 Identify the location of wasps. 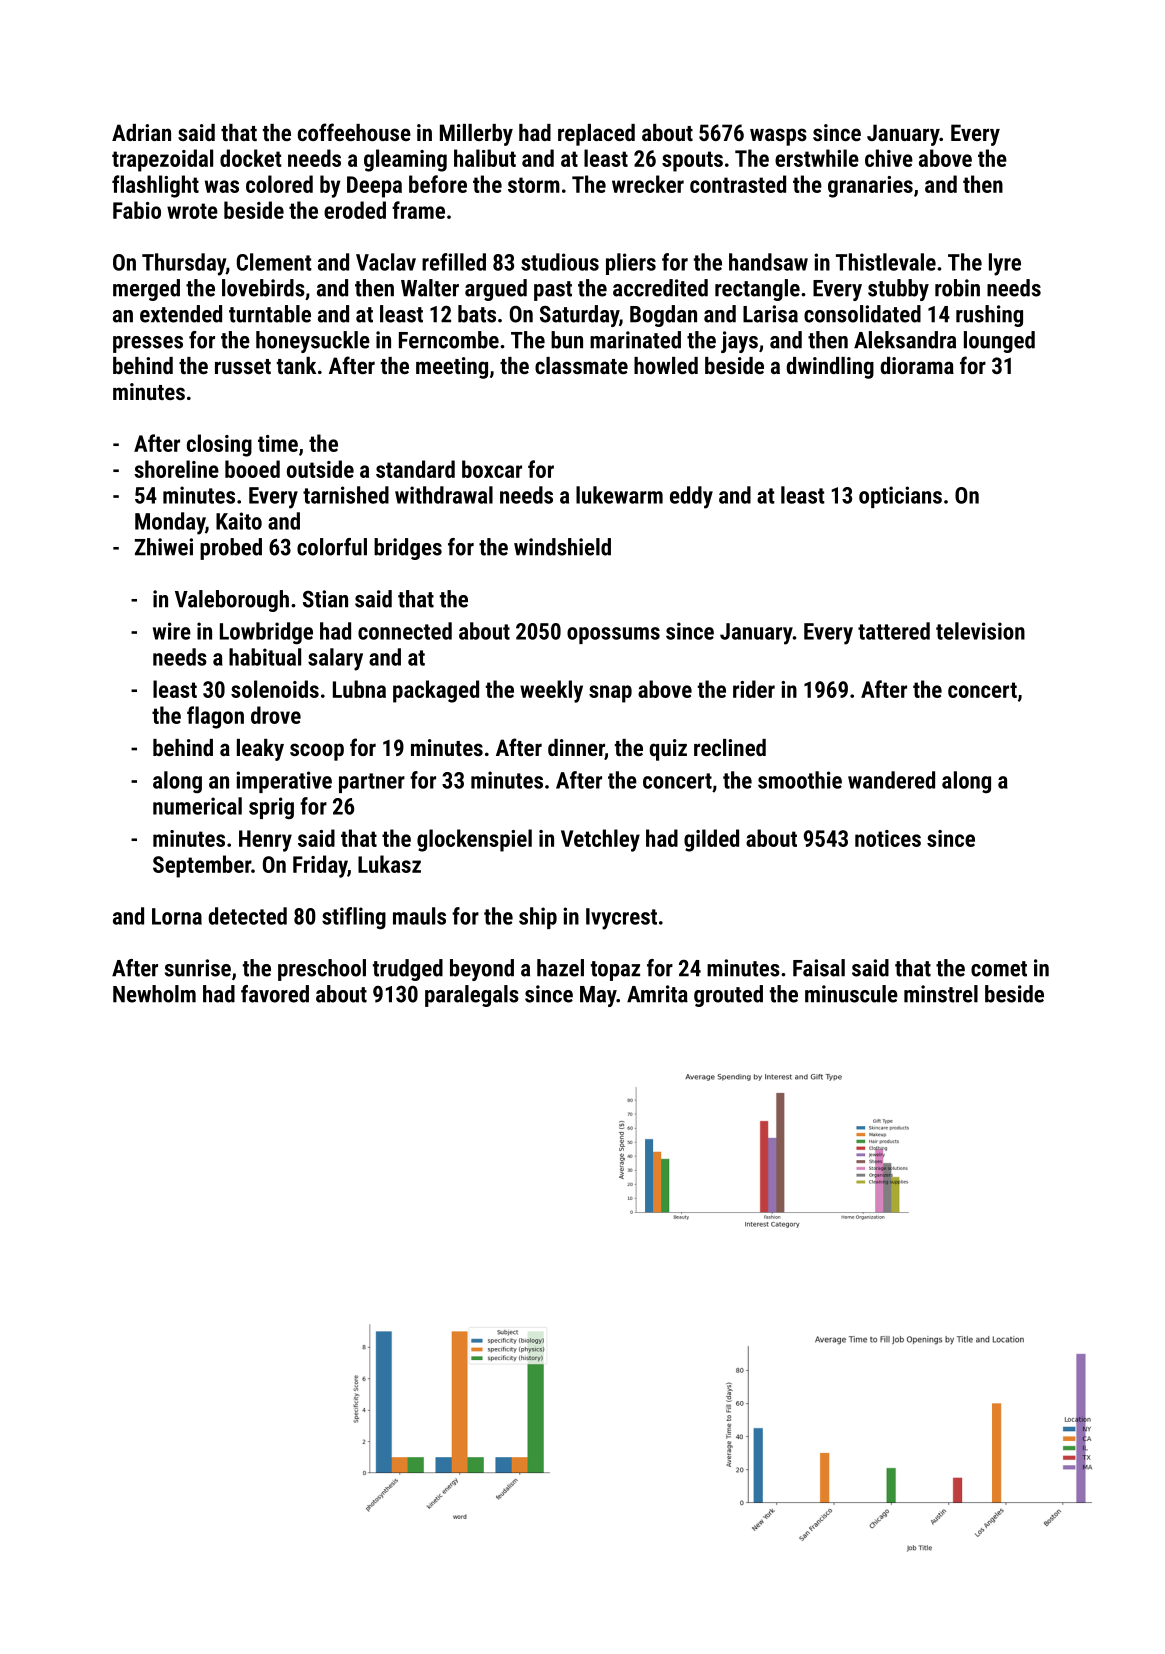
(778, 137).
